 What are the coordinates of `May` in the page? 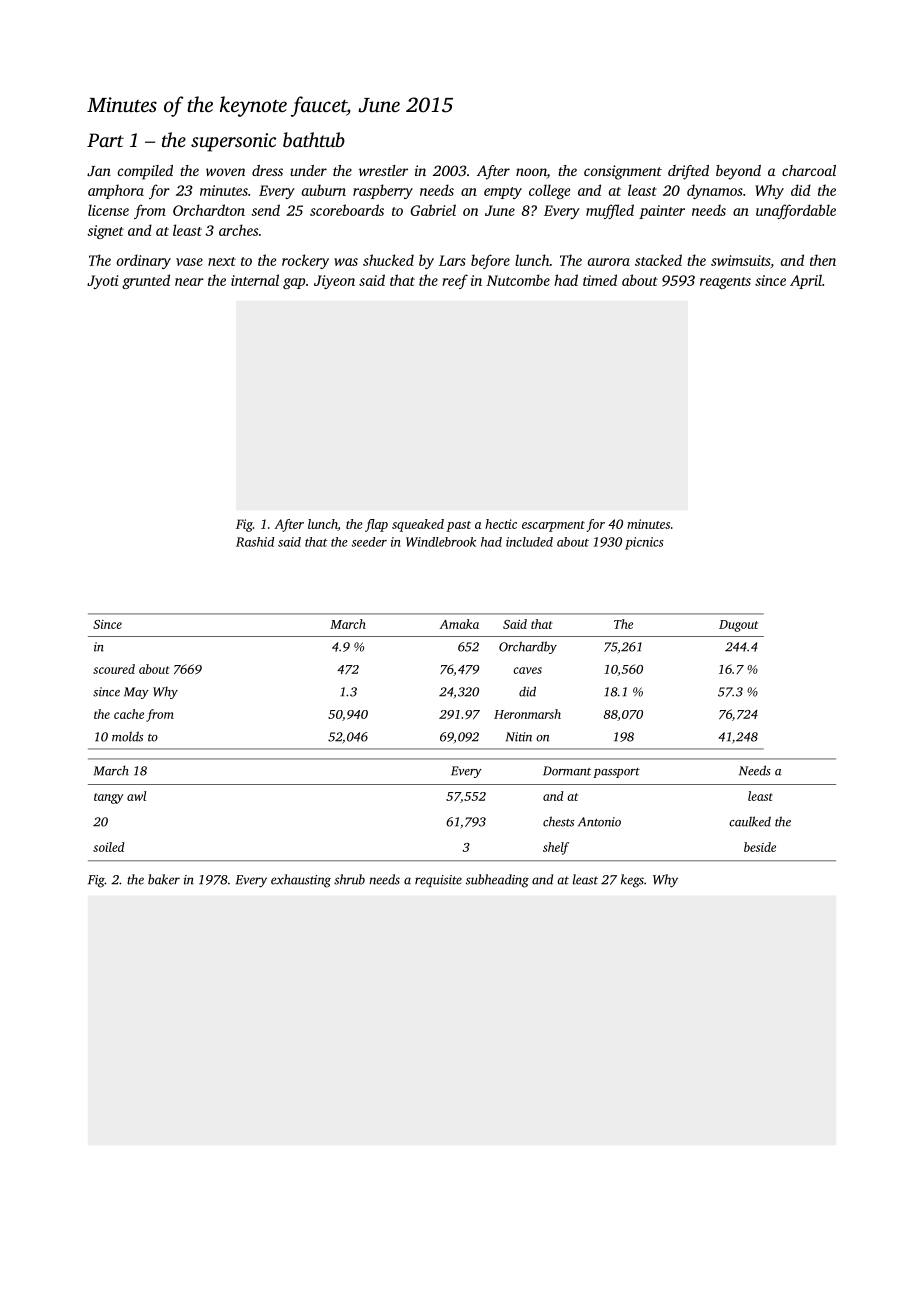 It's located at (136, 693).
